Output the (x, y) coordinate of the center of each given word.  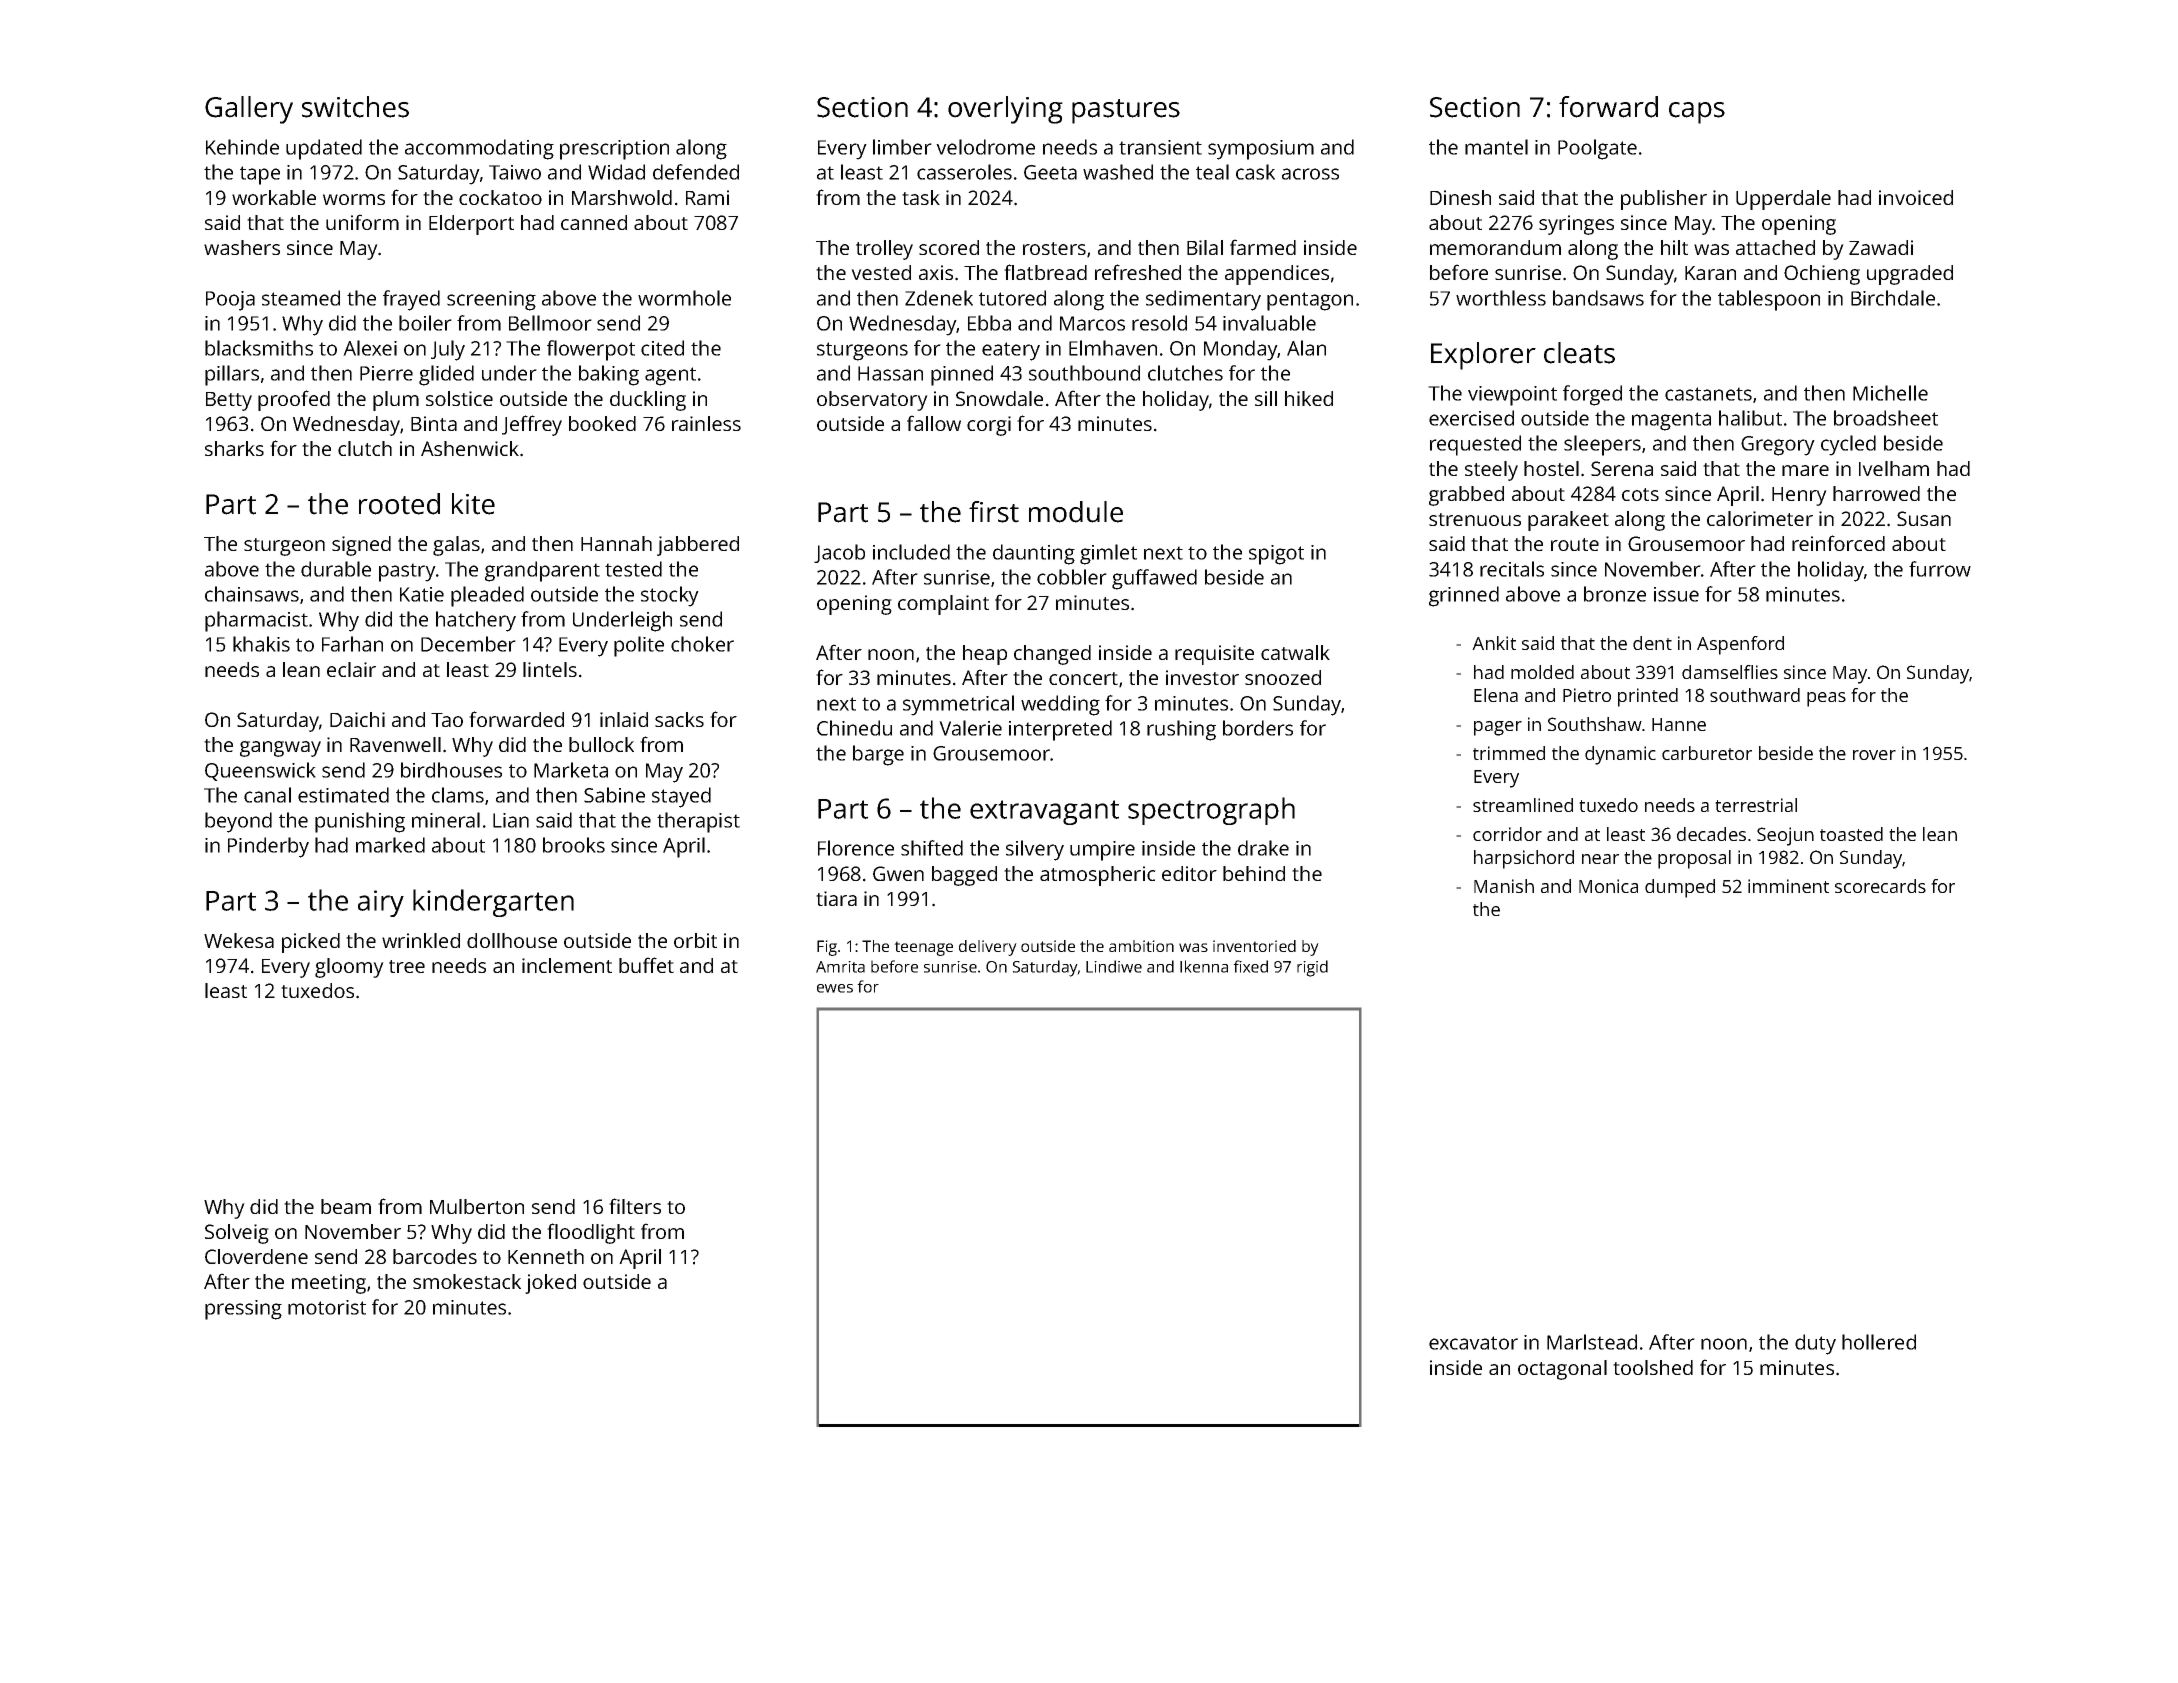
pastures (1126, 111)
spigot (1276, 555)
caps (1697, 113)
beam (346, 1206)
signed (361, 546)
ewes (835, 988)
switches (355, 107)
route (1575, 544)
